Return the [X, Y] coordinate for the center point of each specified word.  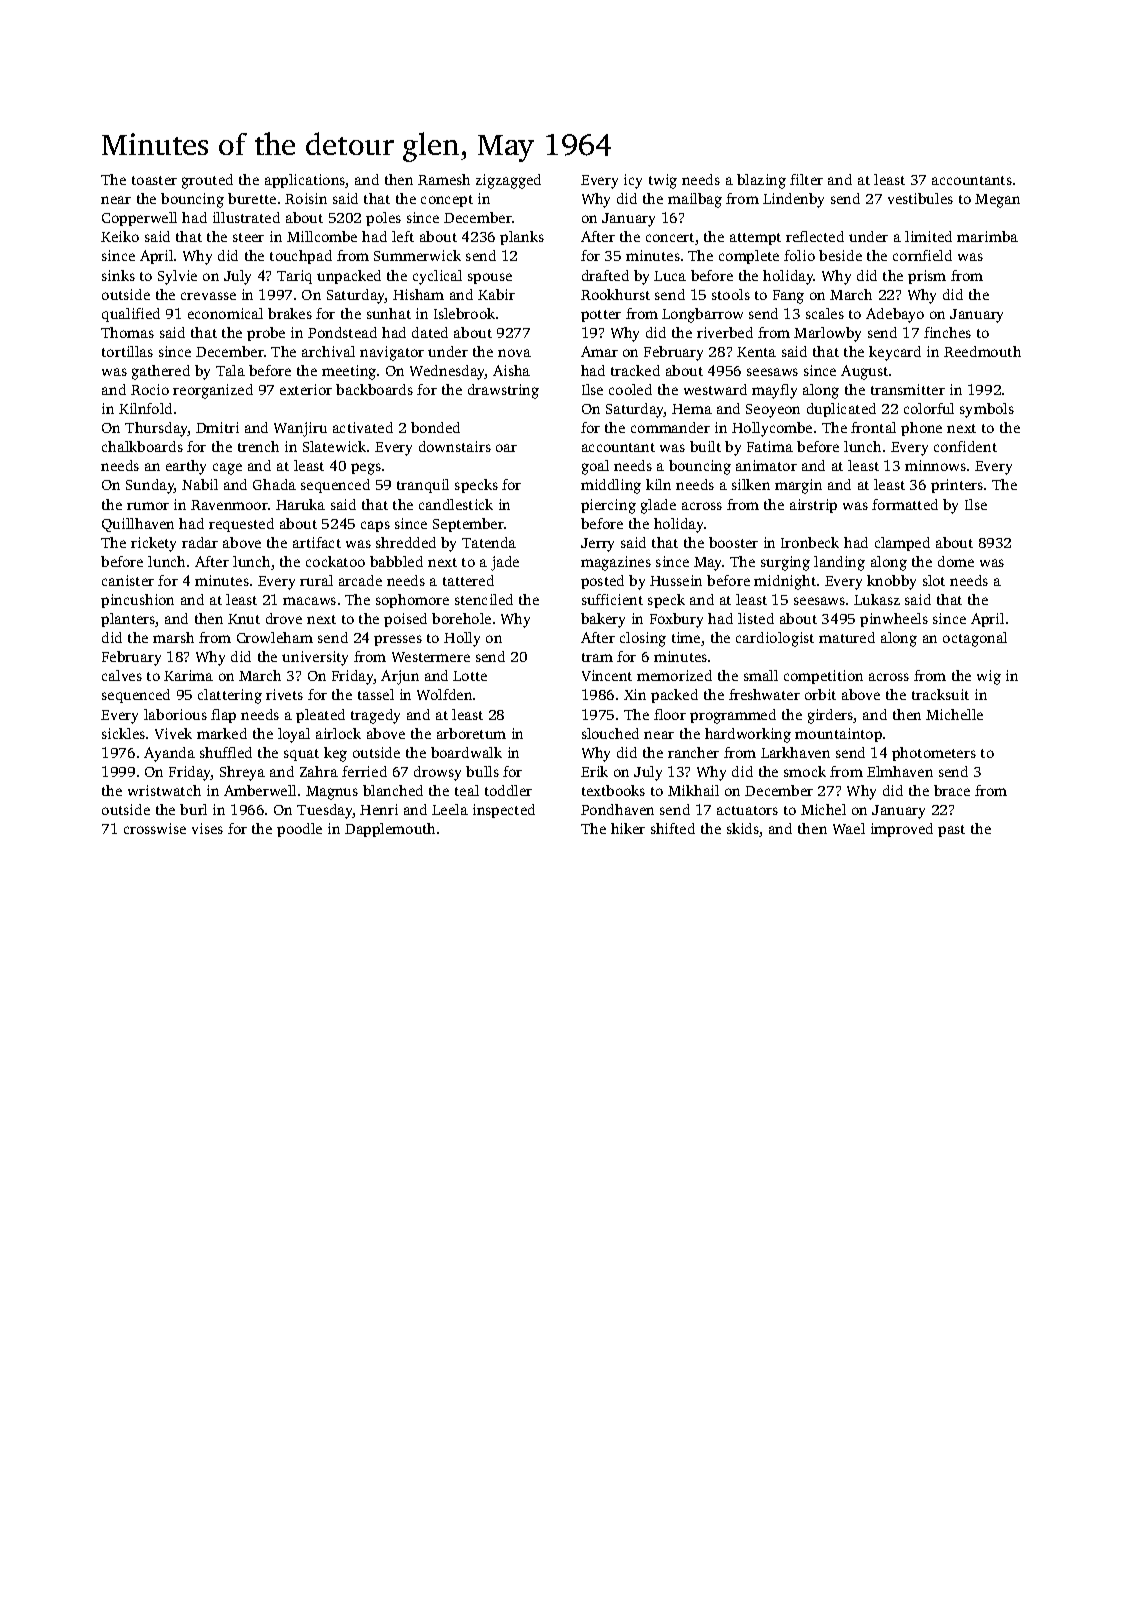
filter [806, 179]
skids [743, 830]
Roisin [306, 198]
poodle [299, 830]
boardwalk [466, 752]
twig [663, 181]
